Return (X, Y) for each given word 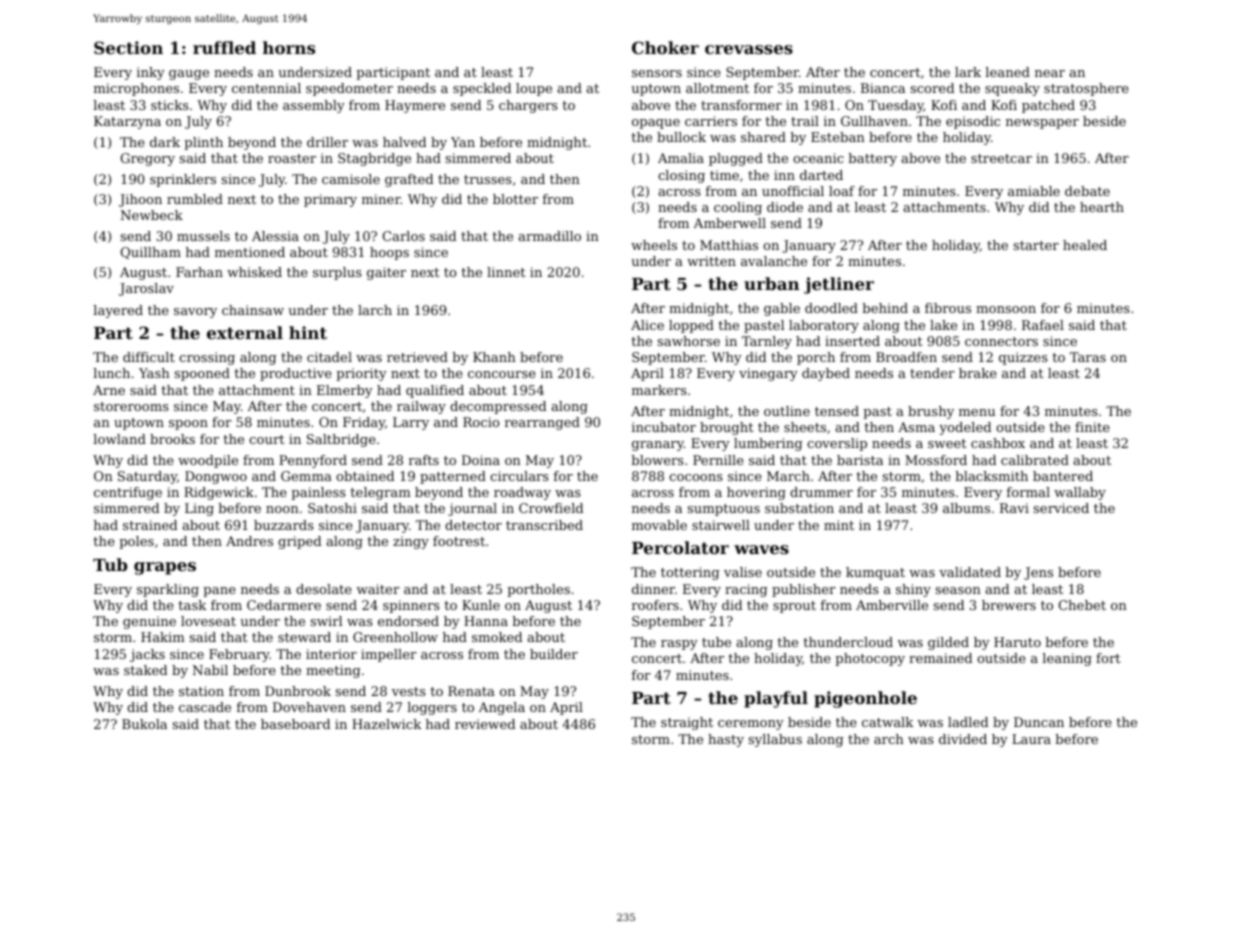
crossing (207, 358)
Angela (502, 708)
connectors (1001, 341)
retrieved (417, 357)
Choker (665, 47)
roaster (292, 158)
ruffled (224, 47)
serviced (1061, 508)
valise (743, 572)
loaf (842, 191)
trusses (488, 179)
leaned (1007, 72)
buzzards (284, 525)
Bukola (144, 724)
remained (940, 658)
